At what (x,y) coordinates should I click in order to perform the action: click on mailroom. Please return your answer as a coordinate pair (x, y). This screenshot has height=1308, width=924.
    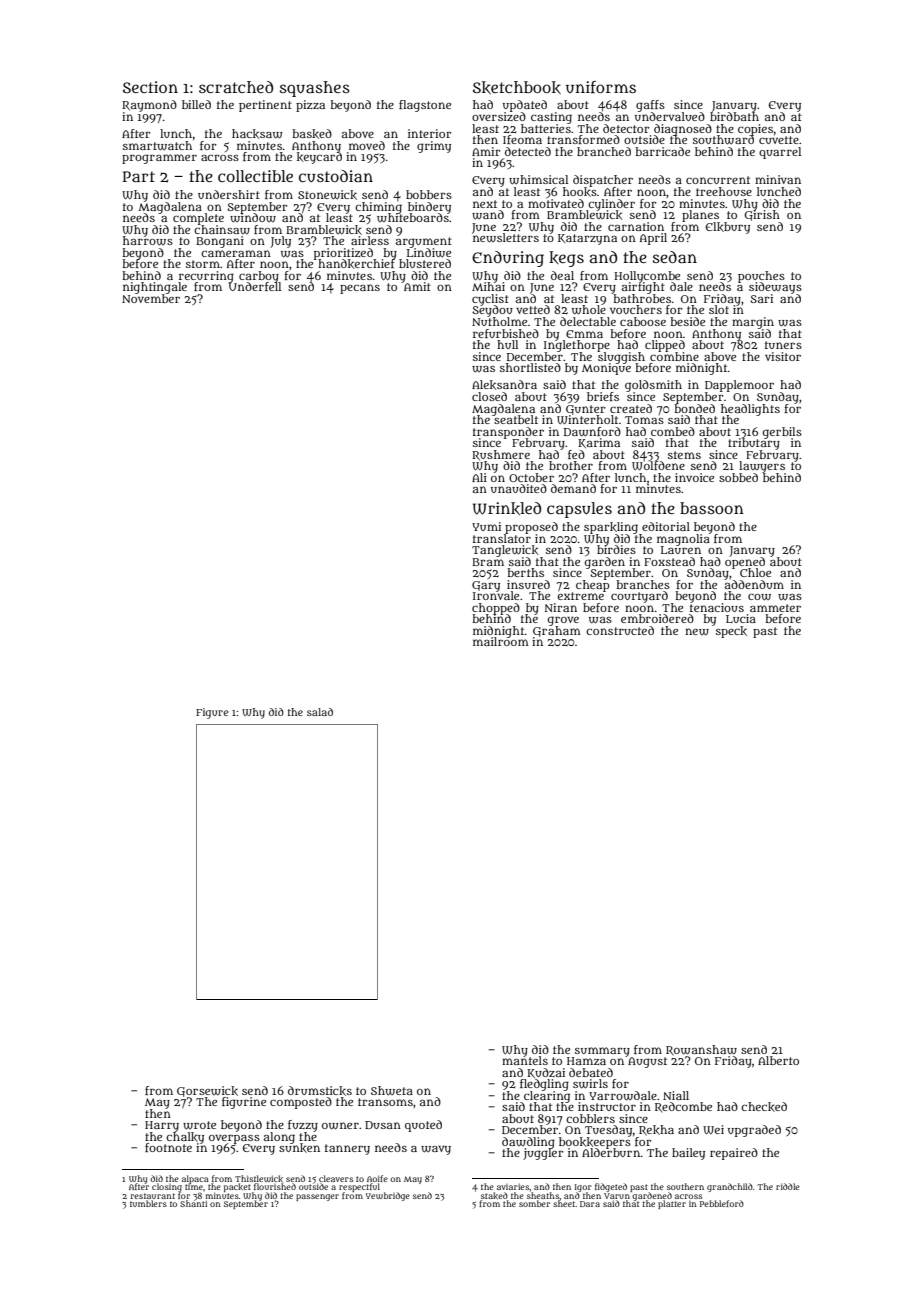
    Looking at the image, I should click on (501, 642).
